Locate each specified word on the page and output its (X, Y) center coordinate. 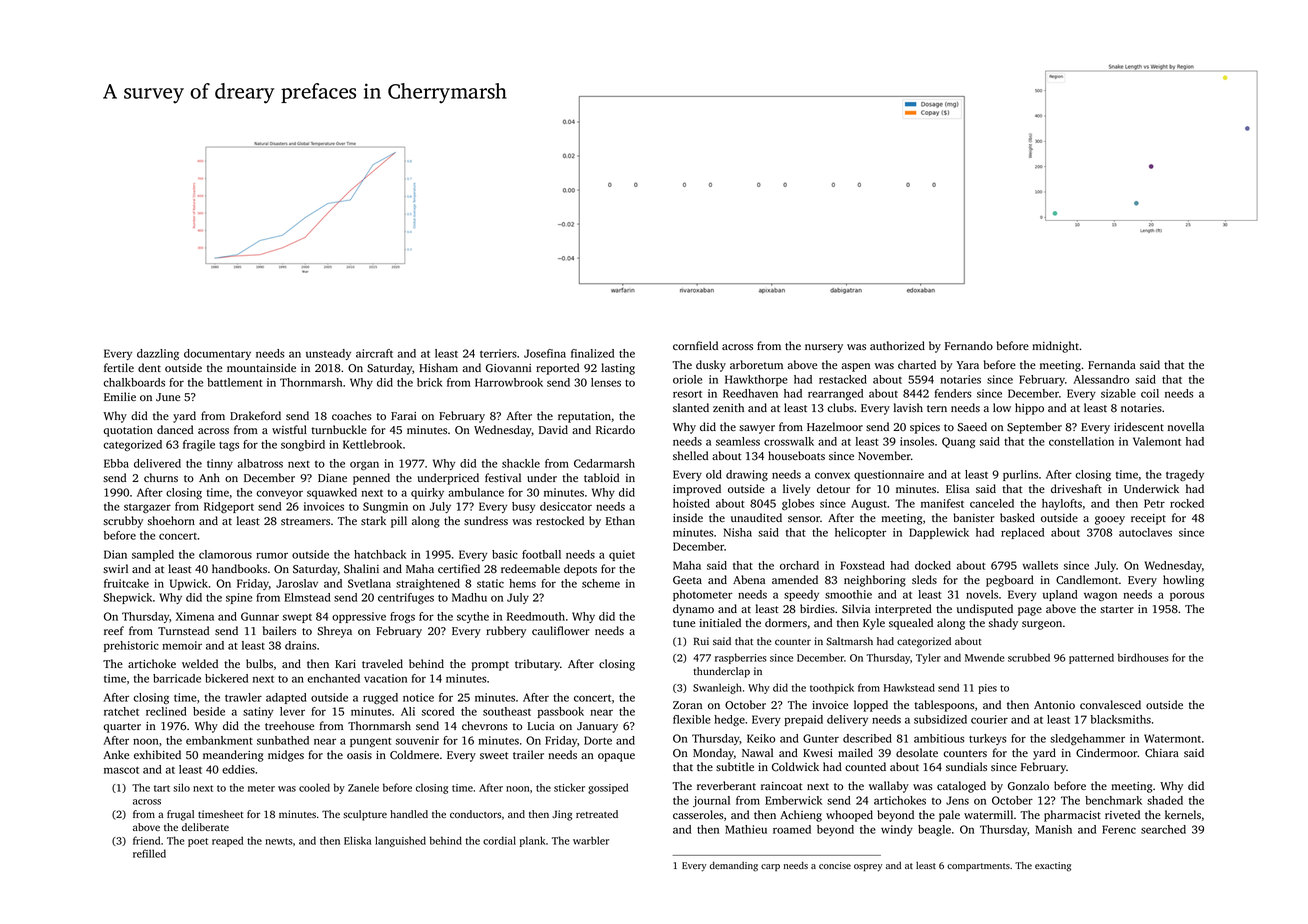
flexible (692, 719)
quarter (122, 728)
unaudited (756, 517)
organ (364, 465)
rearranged (835, 394)
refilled (149, 853)
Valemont (1157, 441)
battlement (234, 382)
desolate (917, 752)
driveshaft (1076, 488)
